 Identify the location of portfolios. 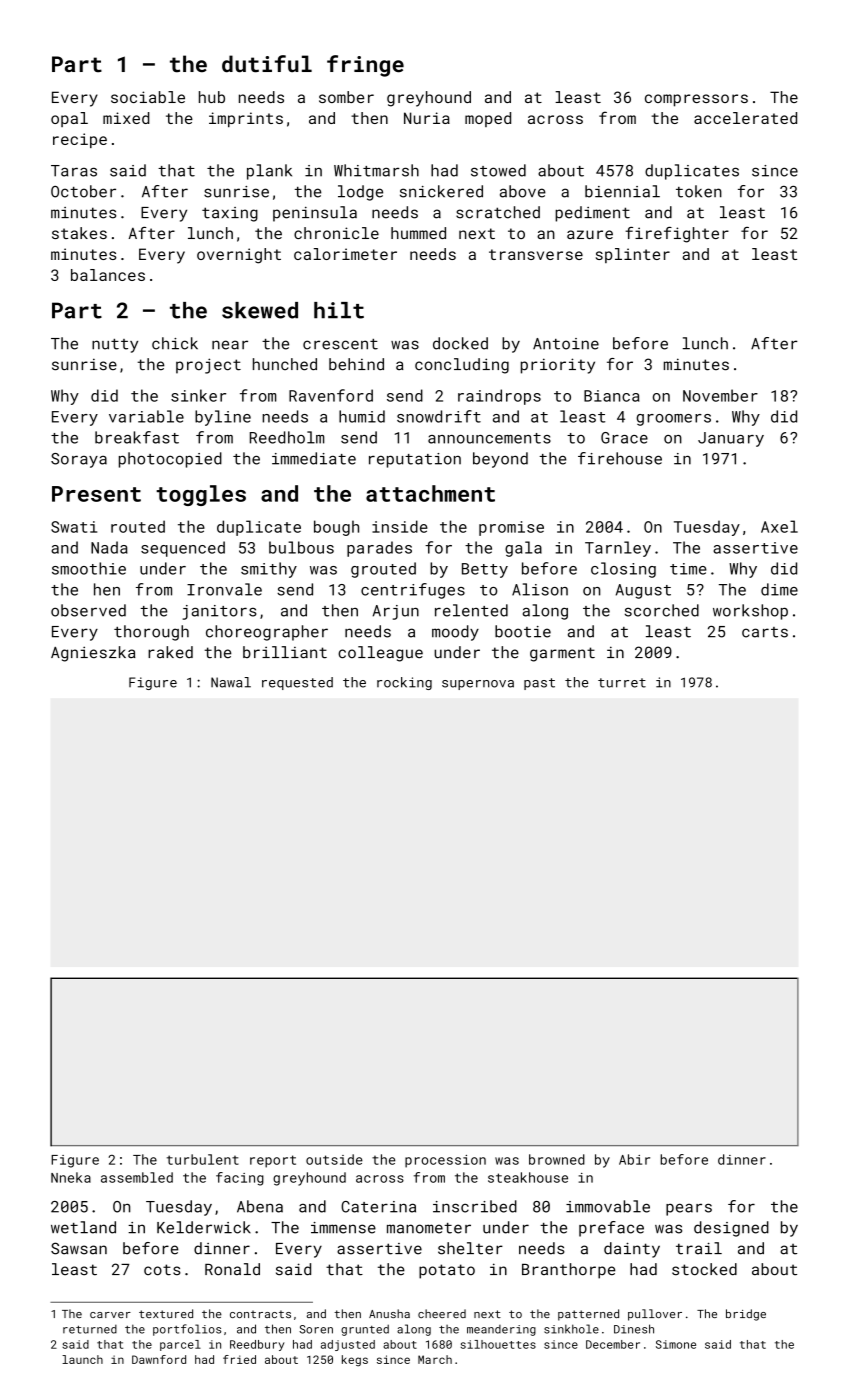
(187, 1330).
